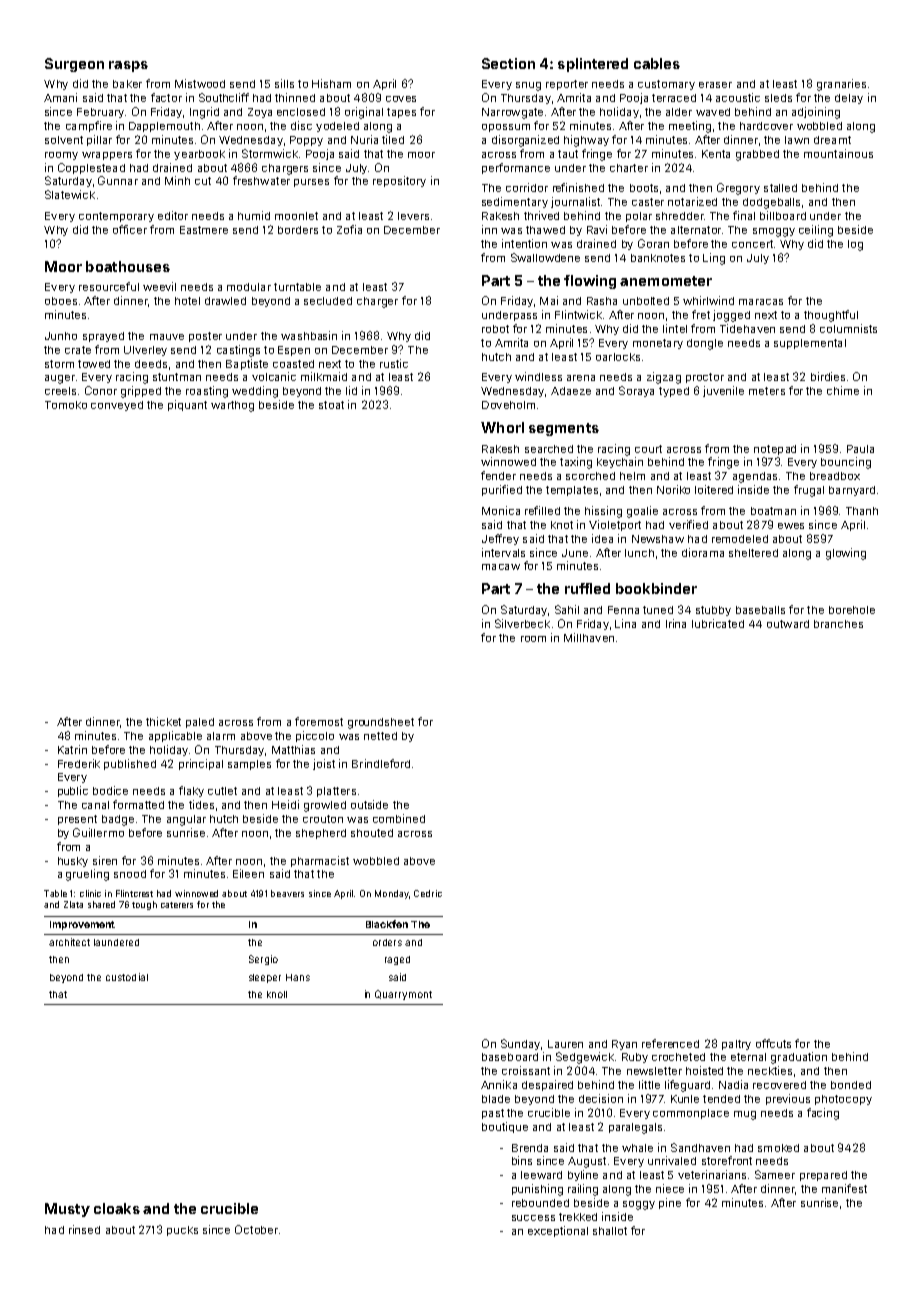 This document has height=1308, width=924. Describe the element at coordinates (501, 510) in the document. I see `Monica` at that location.
